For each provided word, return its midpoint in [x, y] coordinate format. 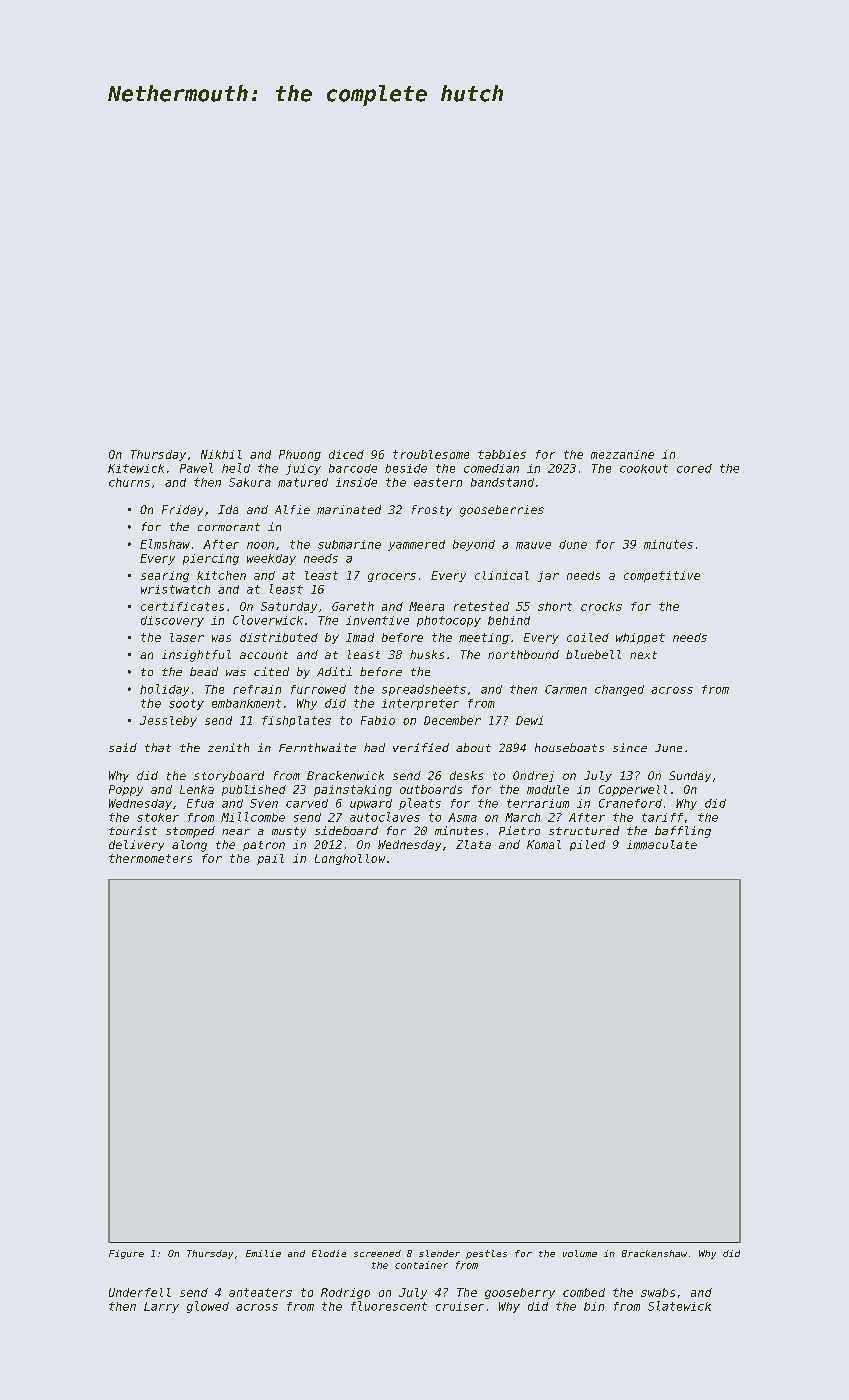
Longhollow [350, 859]
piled [587, 845]
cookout [644, 468]
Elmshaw [165, 544]
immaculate [662, 844]
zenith [228, 747]
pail [270, 859]
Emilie [263, 1253]
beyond [474, 545]
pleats [420, 804]
